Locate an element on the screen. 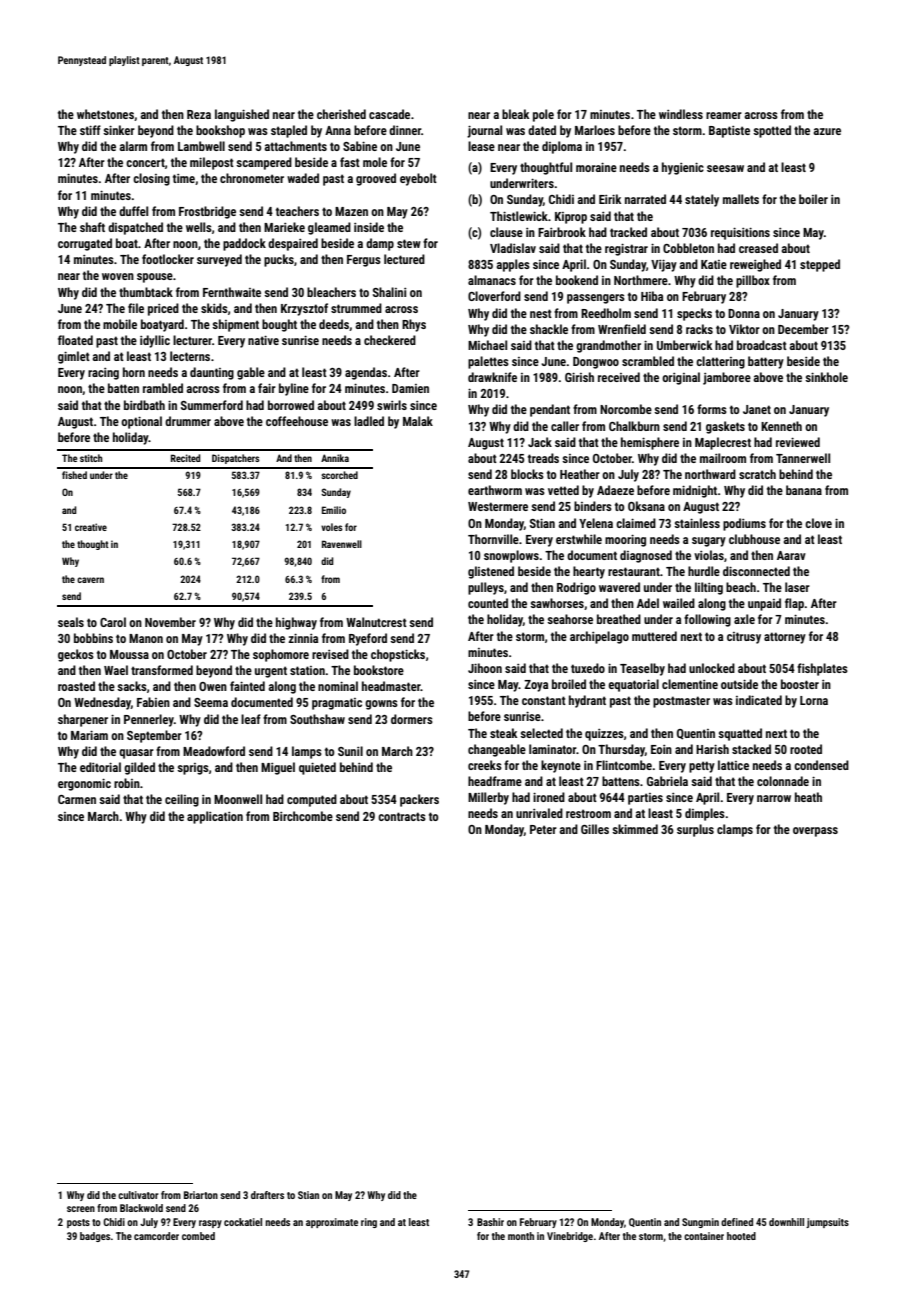  Jihoon is located at coordinates (485, 668).
